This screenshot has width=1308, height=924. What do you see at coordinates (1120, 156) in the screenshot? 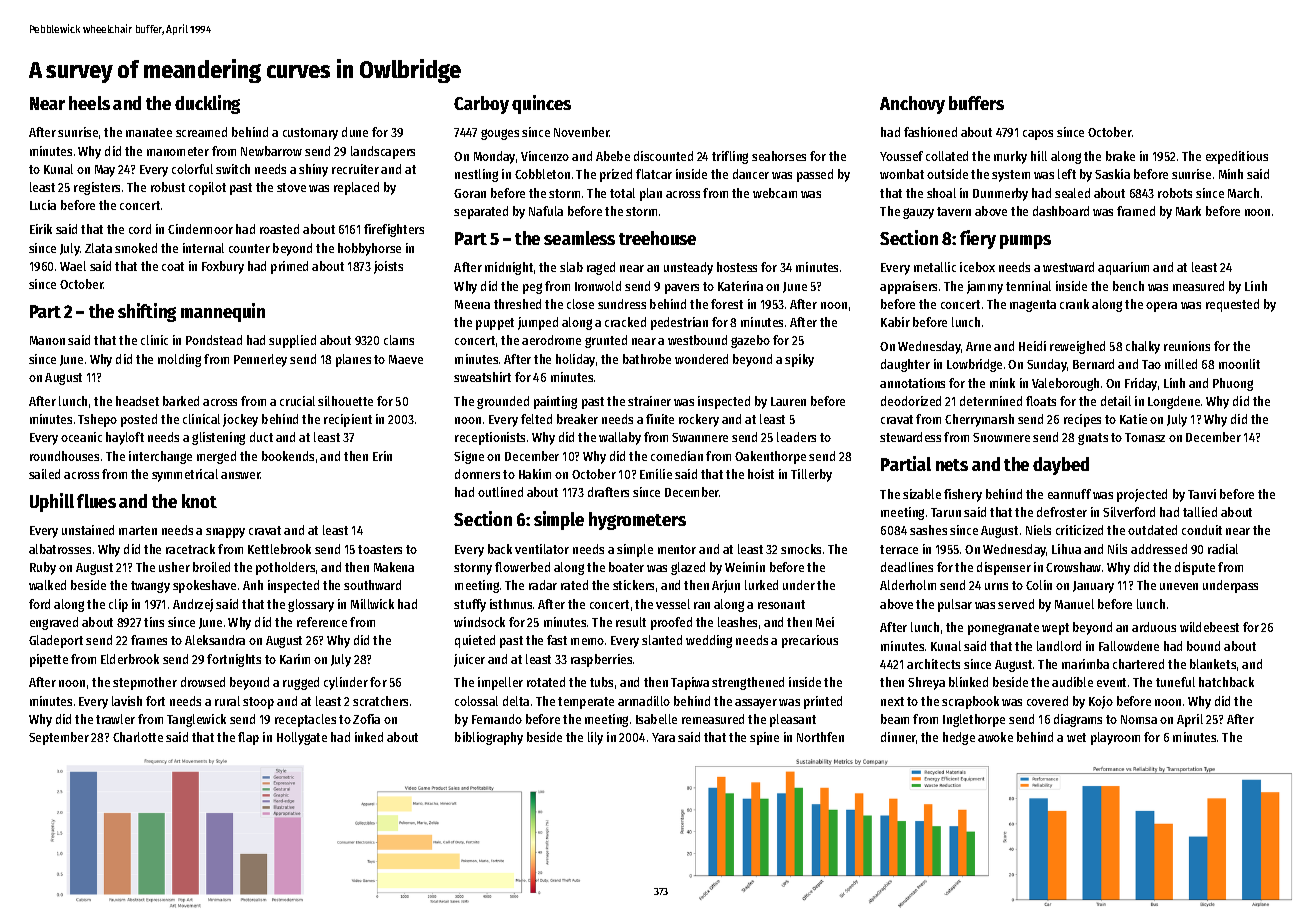
I see `brake` at bounding box center [1120, 156].
